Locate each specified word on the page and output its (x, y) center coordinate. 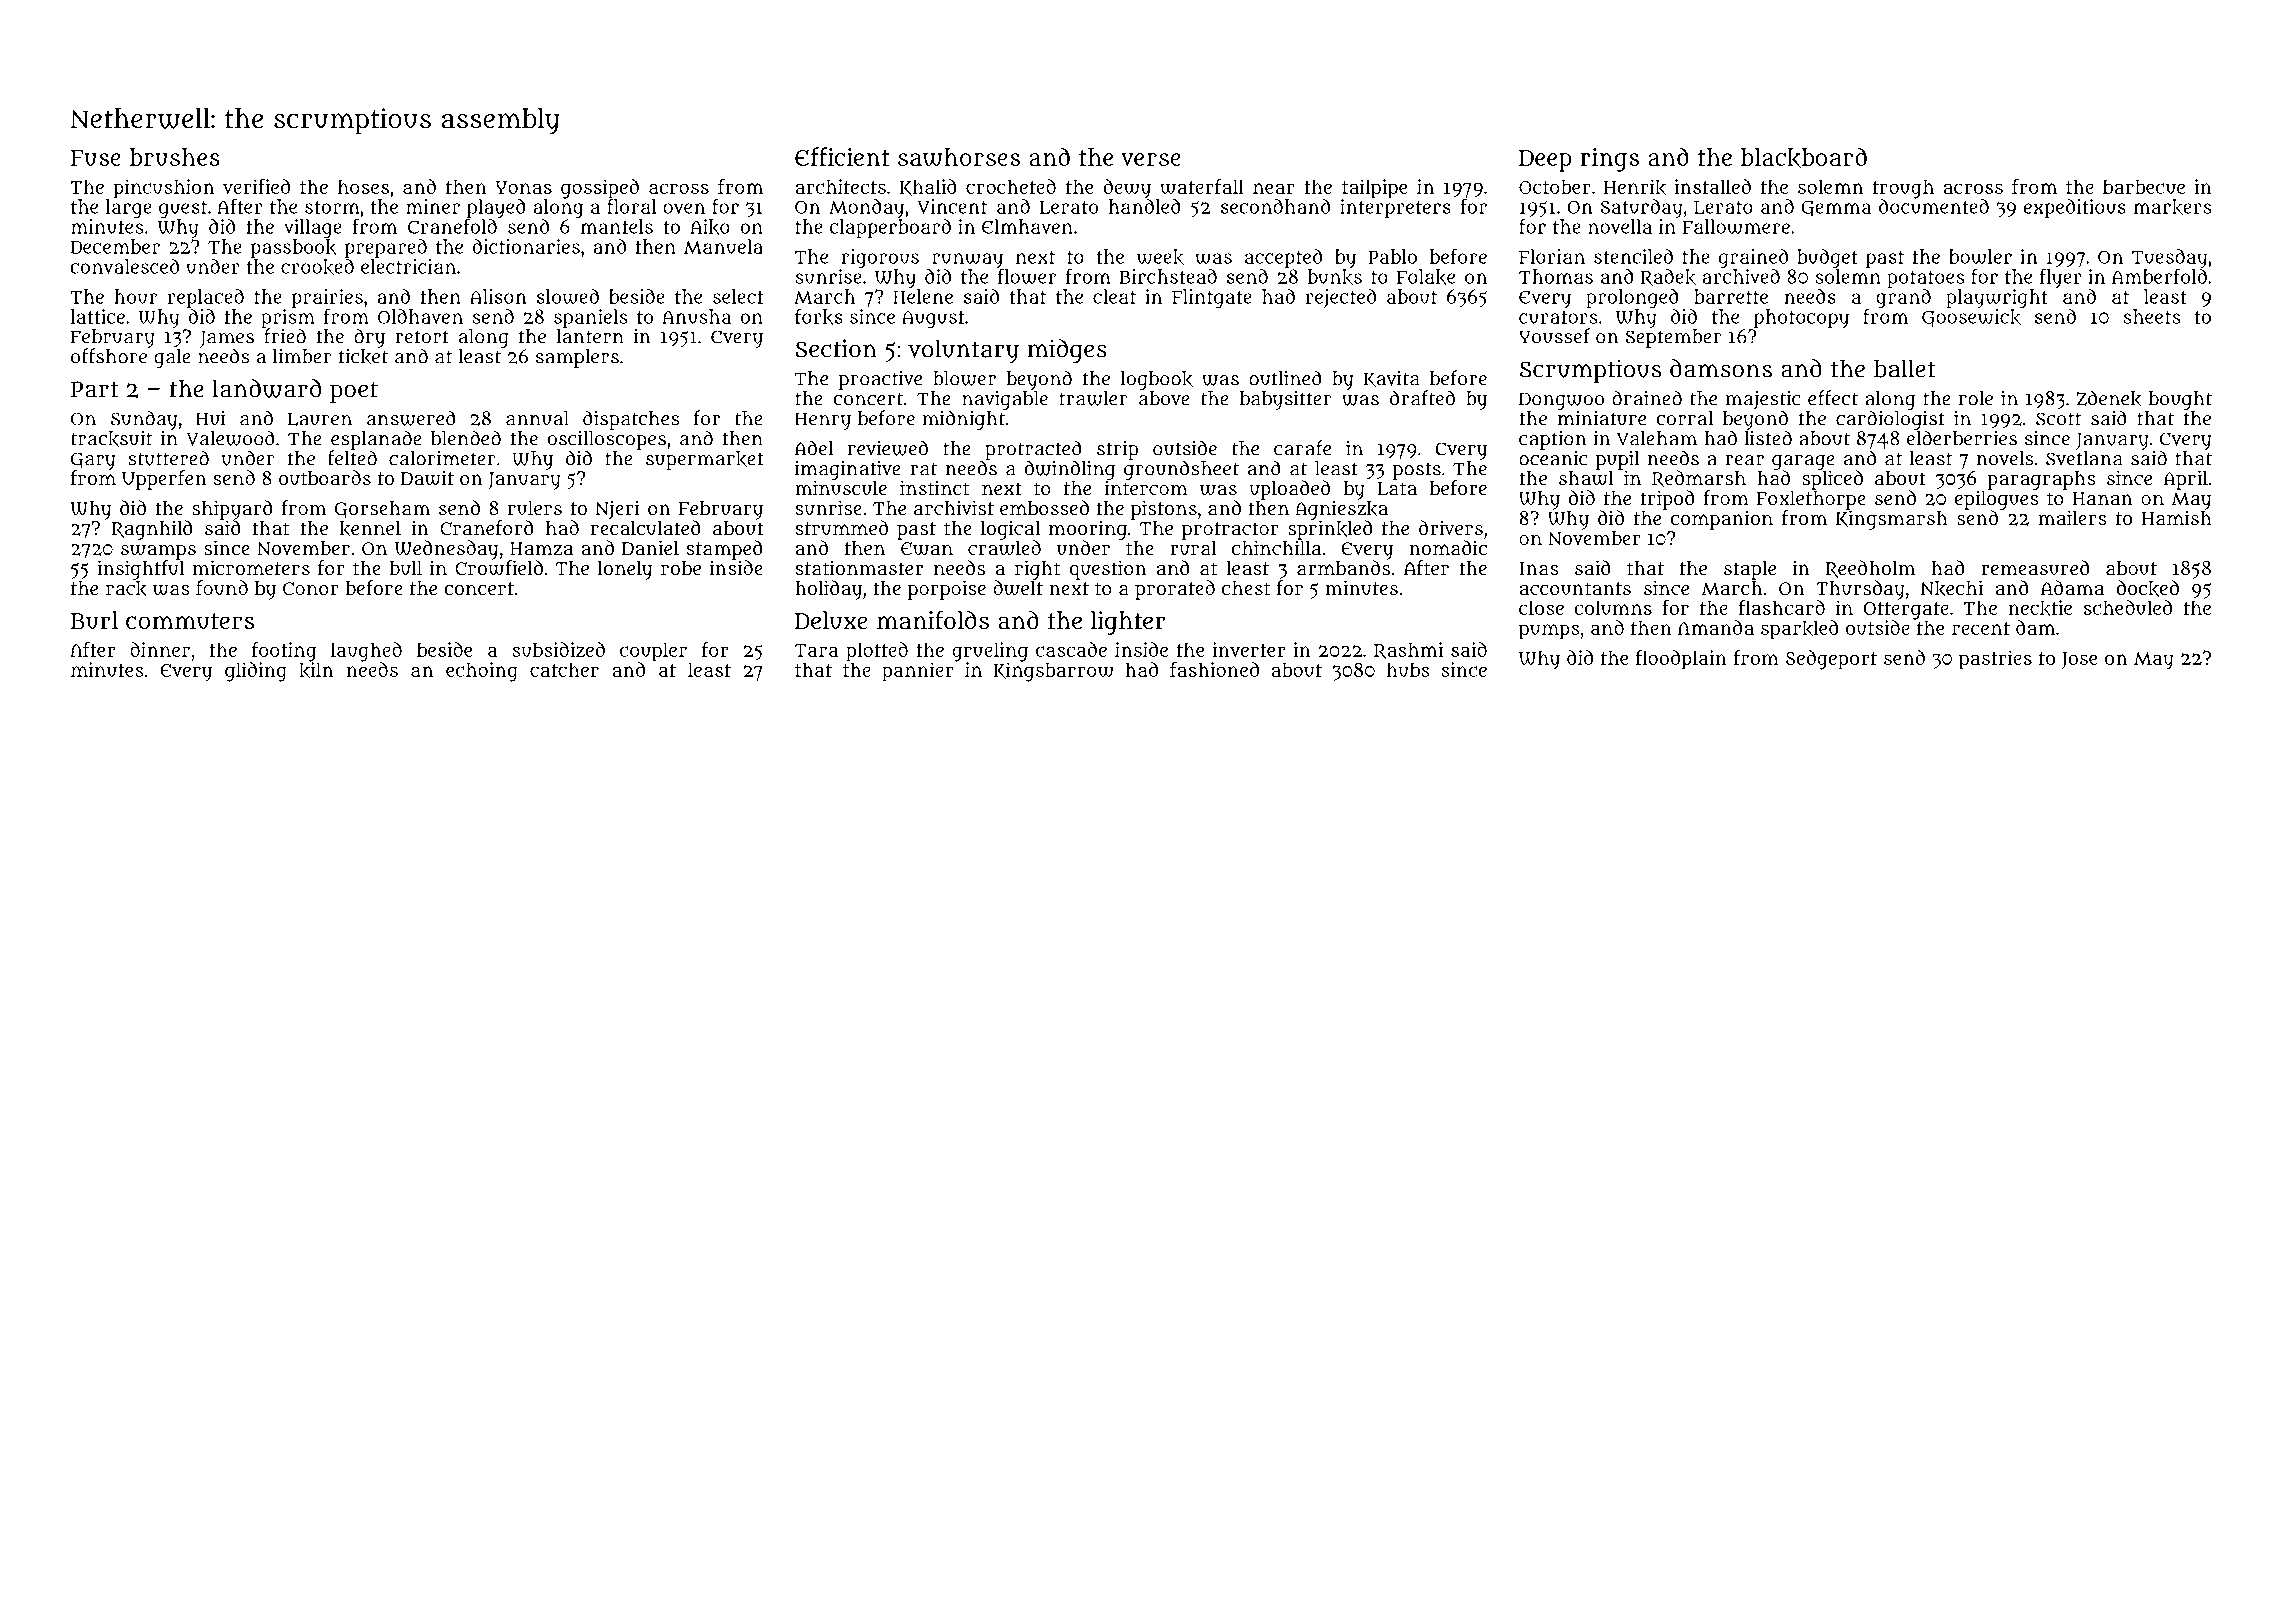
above (1164, 398)
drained (1647, 398)
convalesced (124, 266)
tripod (1667, 500)
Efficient (842, 156)
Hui (211, 418)
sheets (2151, 316)
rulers (535, 508)
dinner (160, 649)
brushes (175, 157)
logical (1010, 530)
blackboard (1804, 157)
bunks (1335, 277)
